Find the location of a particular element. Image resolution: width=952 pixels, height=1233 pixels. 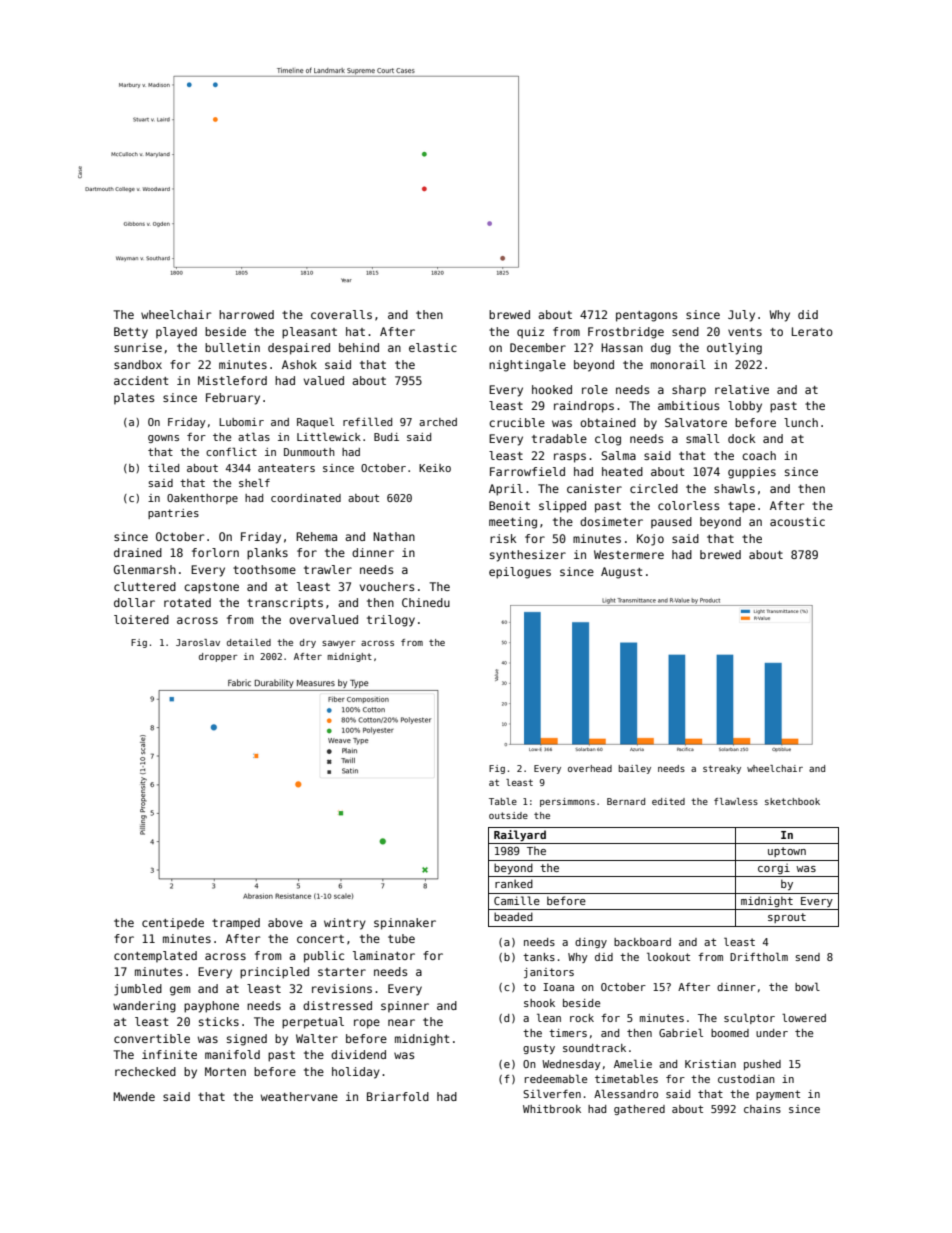

outside is located at coordinates (508, 815).
